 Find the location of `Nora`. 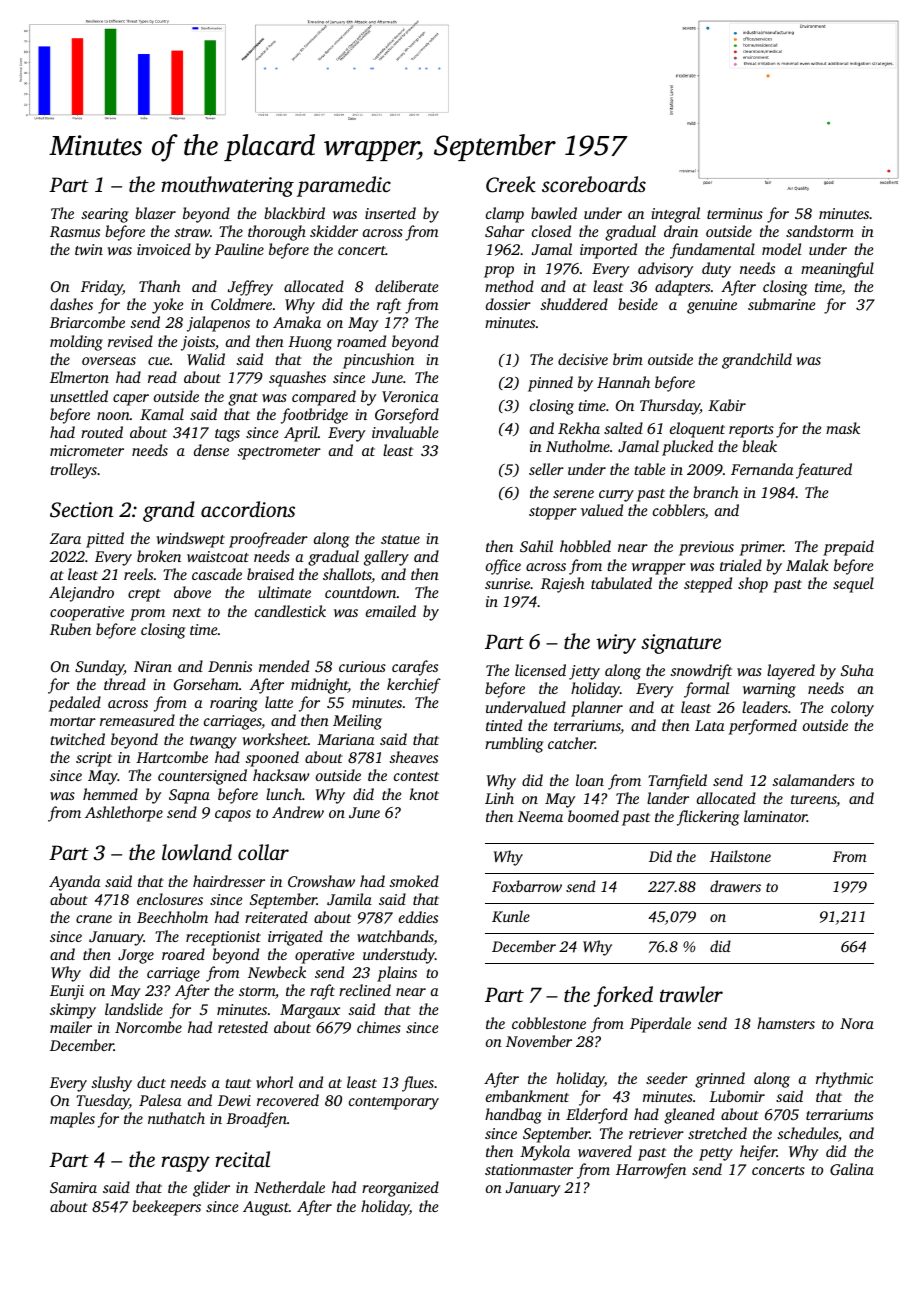

Nora is located at coordinates (857, 1023).
